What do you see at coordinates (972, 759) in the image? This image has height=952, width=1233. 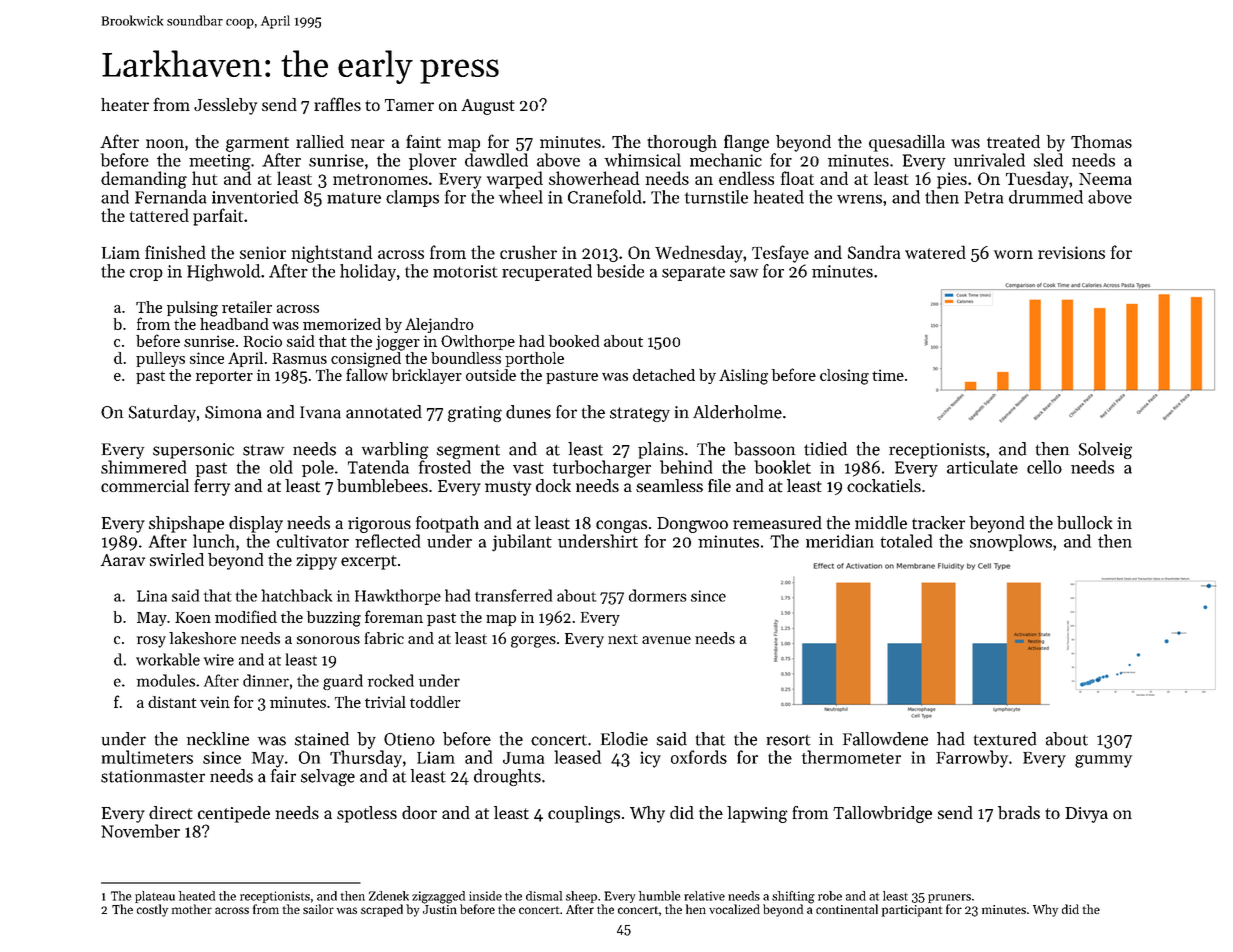 I see `Farrowby` at bounding box center [972, 759].
